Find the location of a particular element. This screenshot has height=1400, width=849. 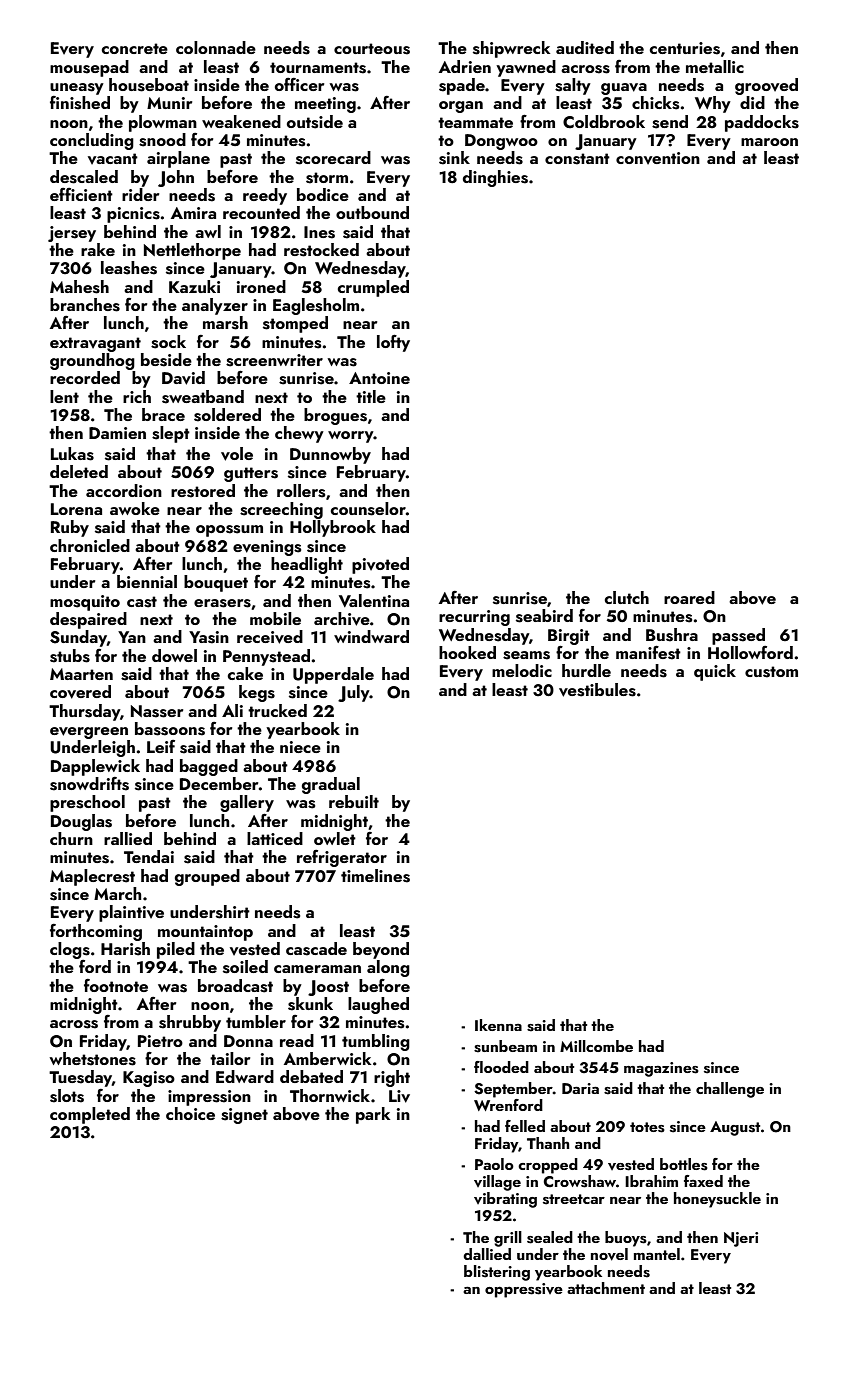

quick is located at coordinates (715, 672).
